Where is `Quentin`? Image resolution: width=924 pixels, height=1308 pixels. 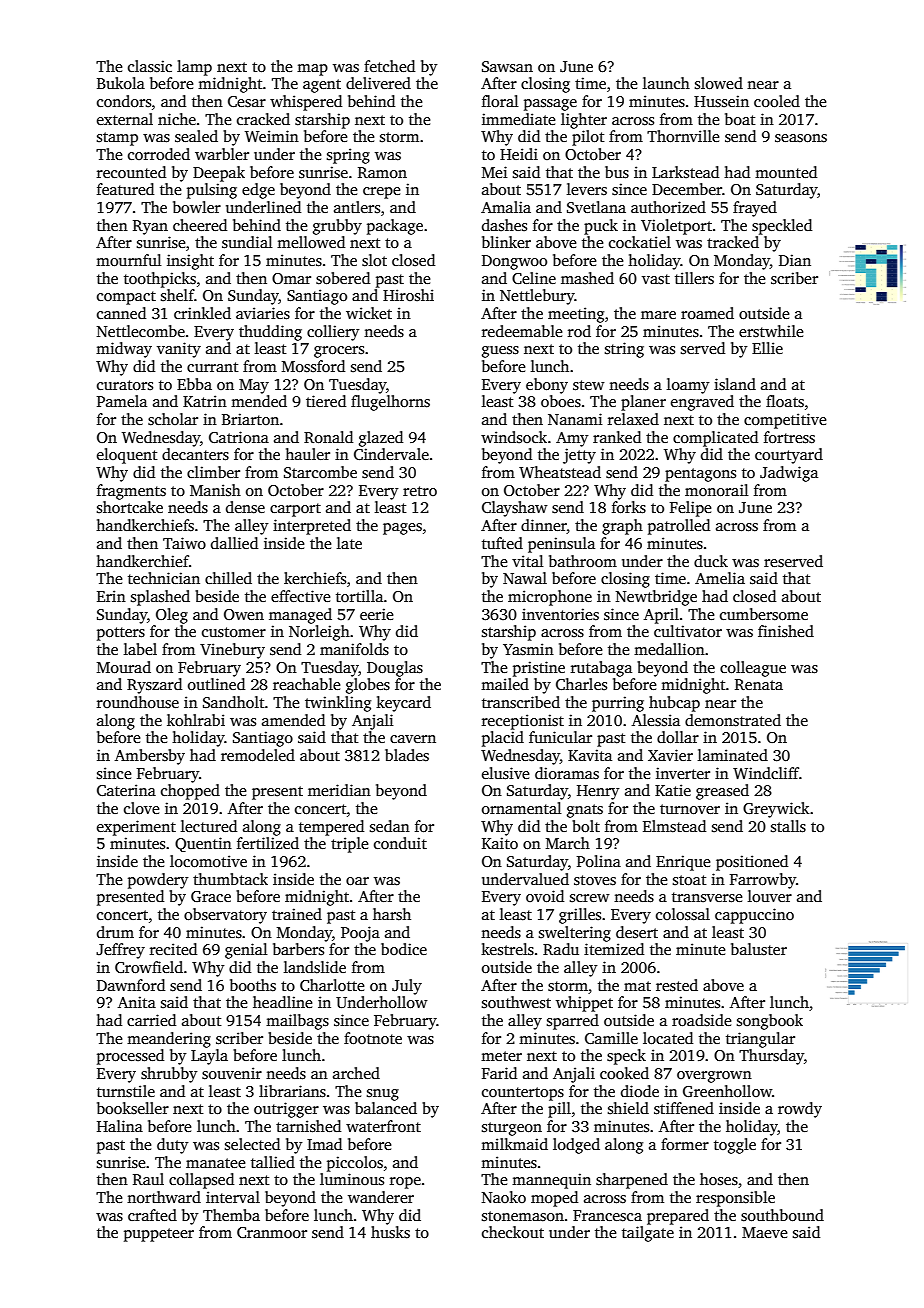 Quentin is located at coordinates (203, 844).
